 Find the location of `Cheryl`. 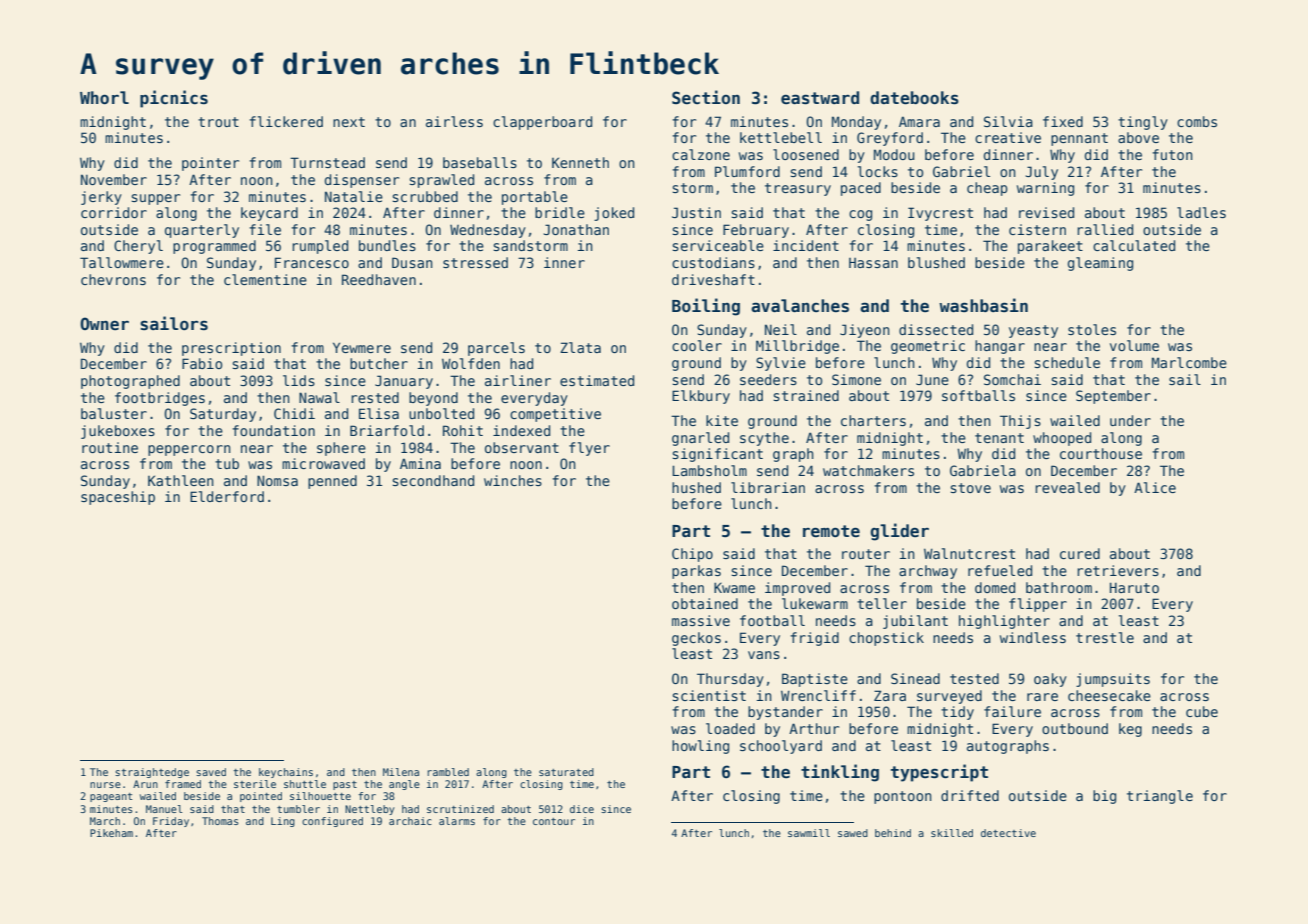

Cheryl is located at coordinates (138, 247).
